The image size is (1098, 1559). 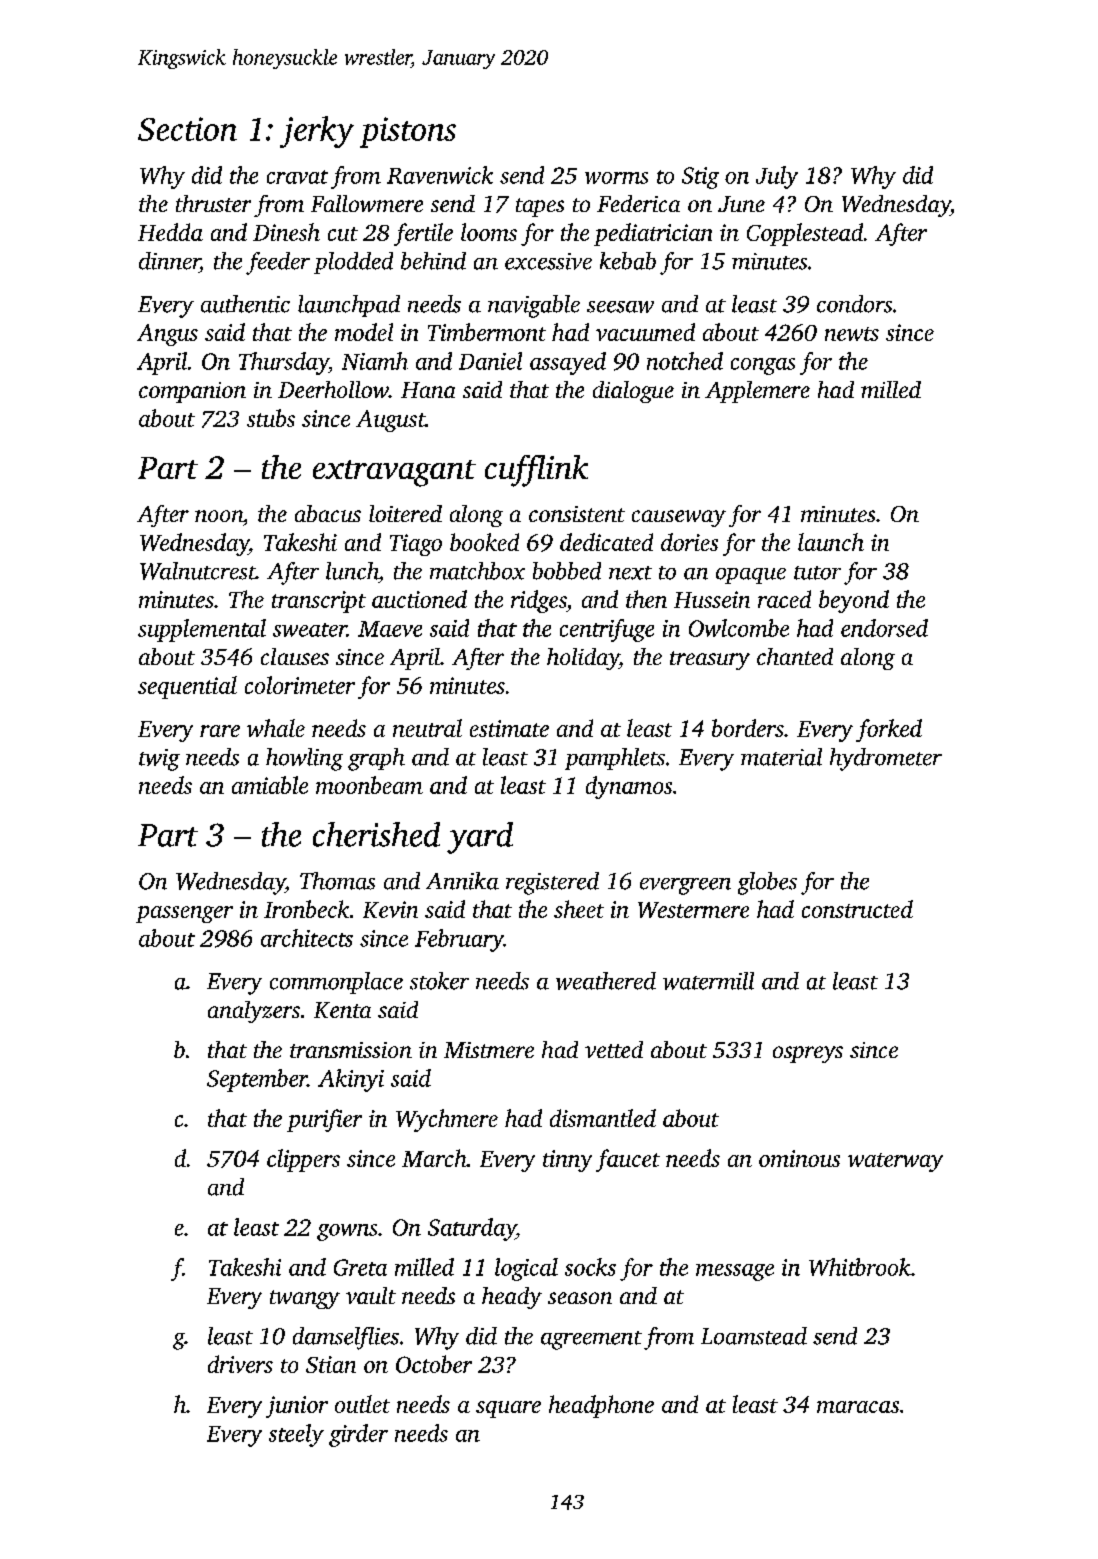 I want to click on congas, so click(x=763, y=366).
